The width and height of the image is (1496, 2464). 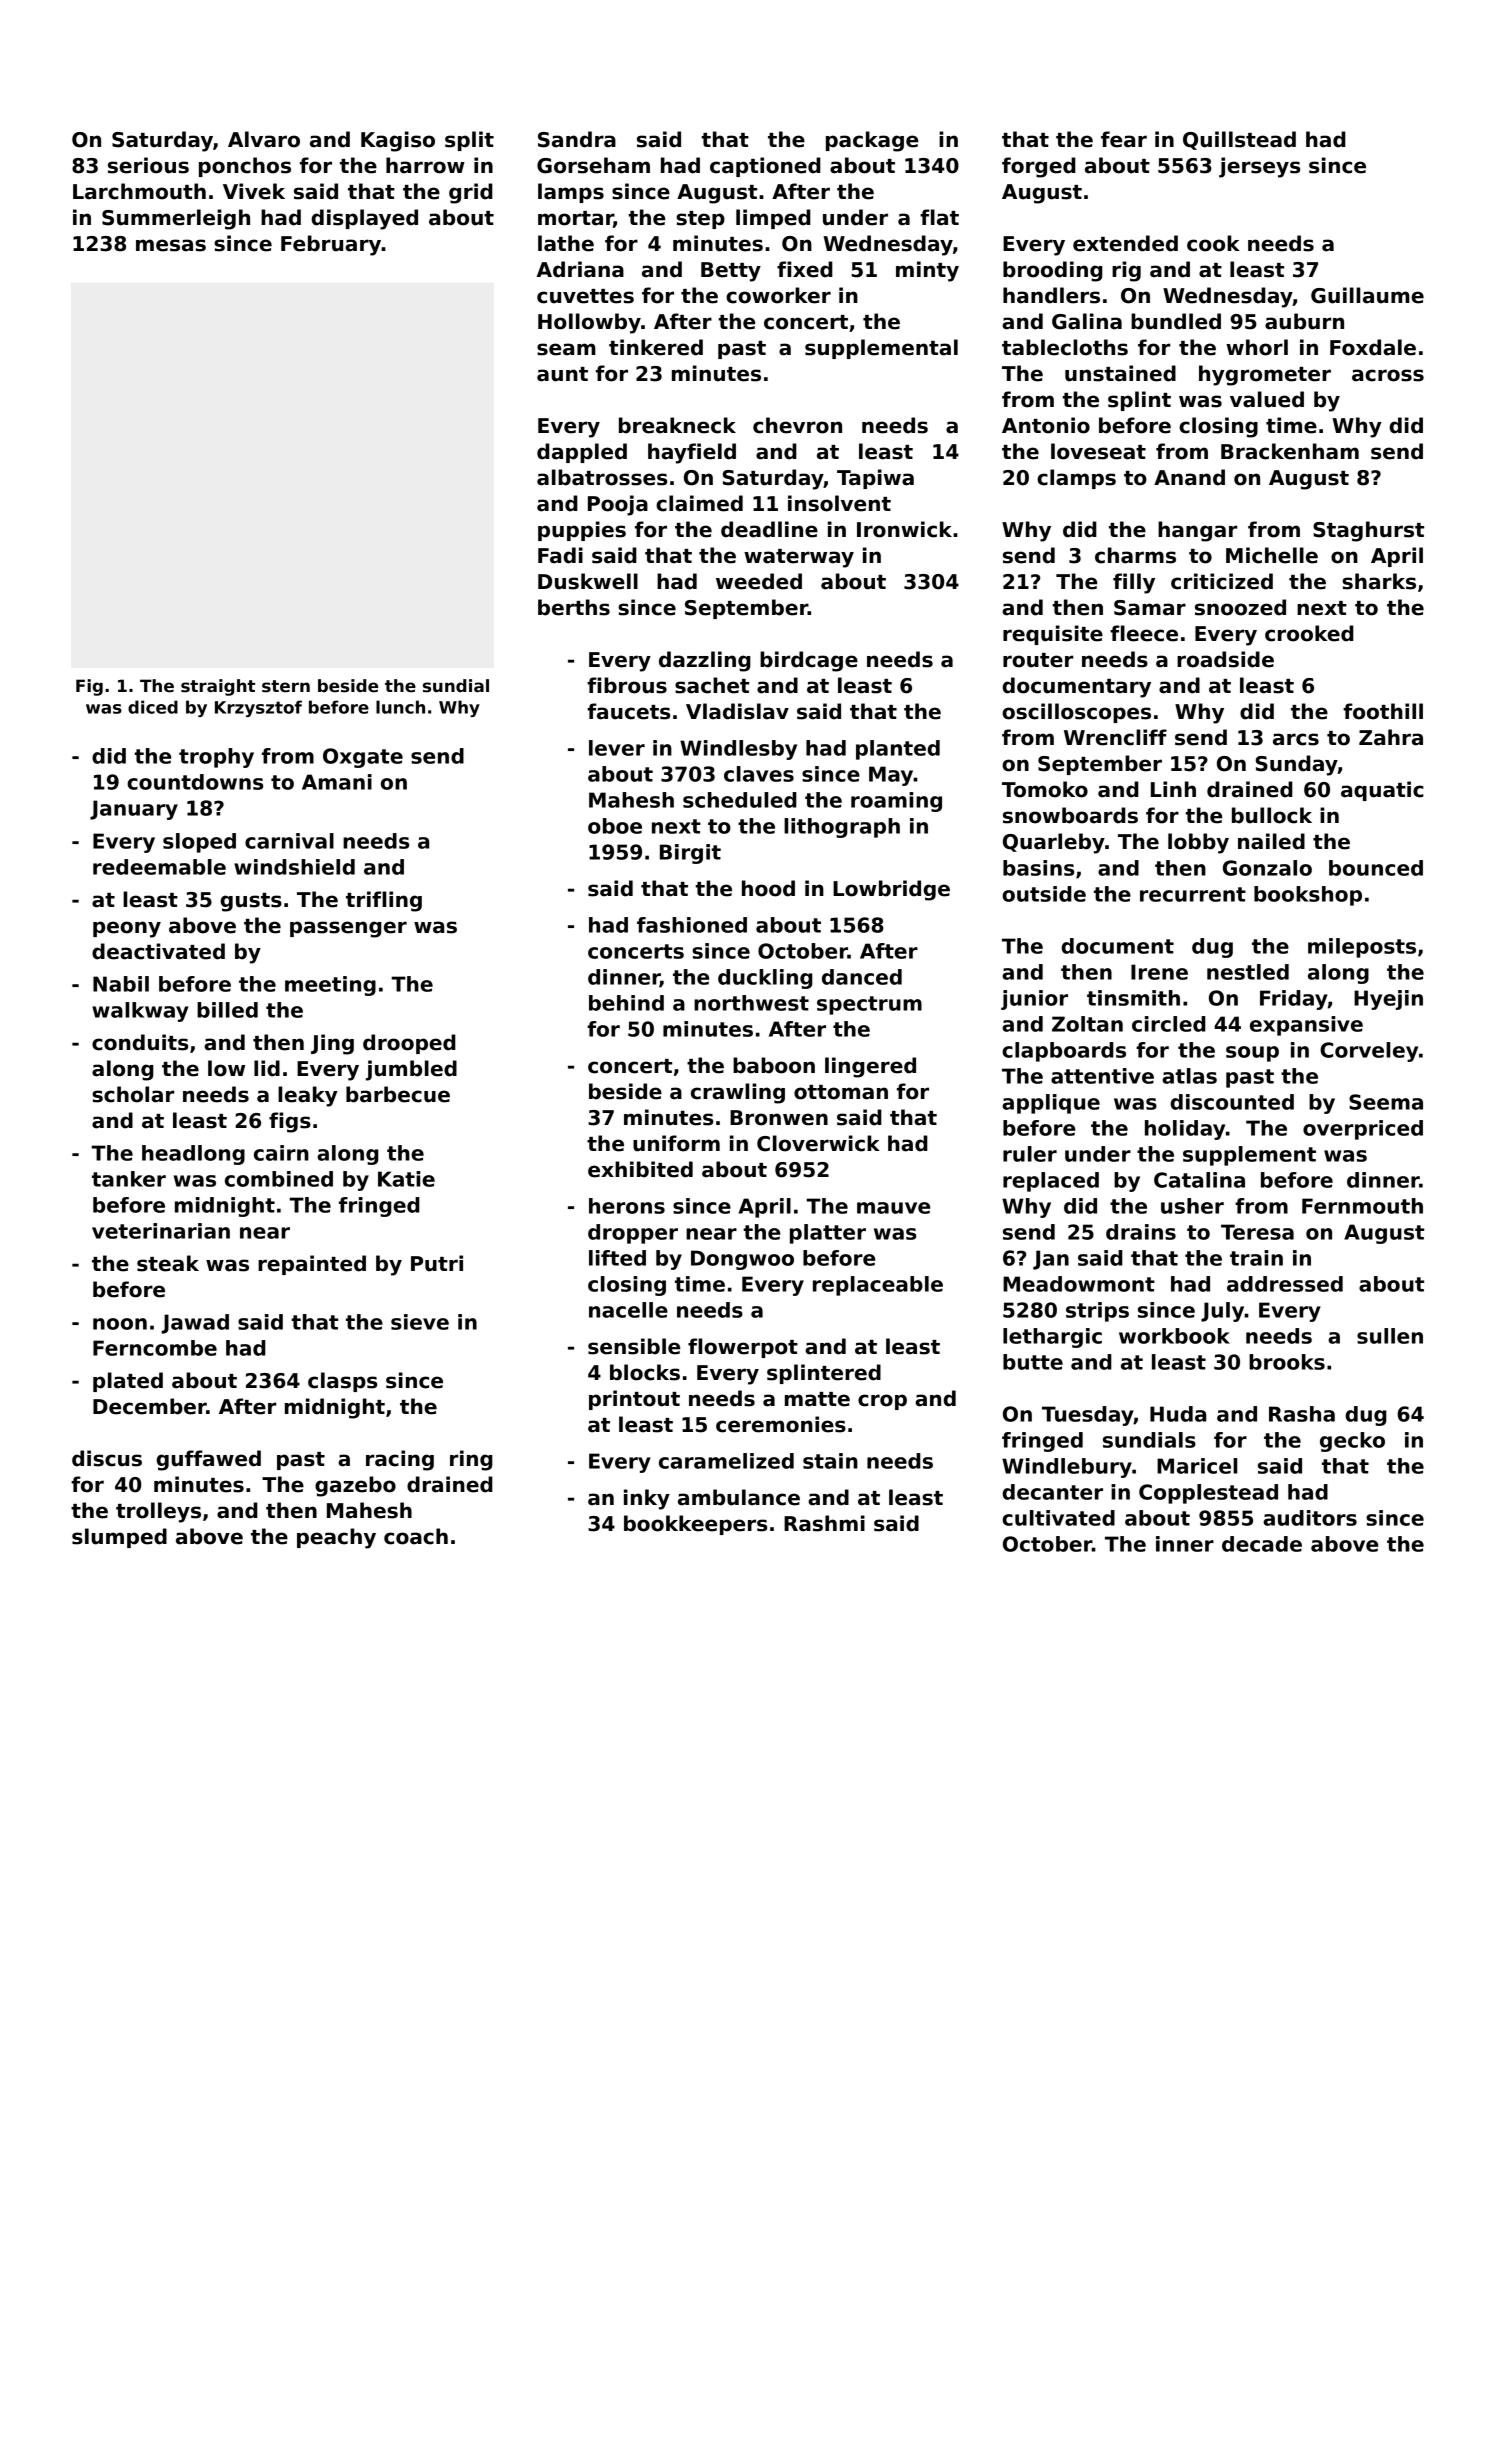 What do you see at coordinates (872, 141) in the image?
I see `package` at bounding box center [872, 141].
